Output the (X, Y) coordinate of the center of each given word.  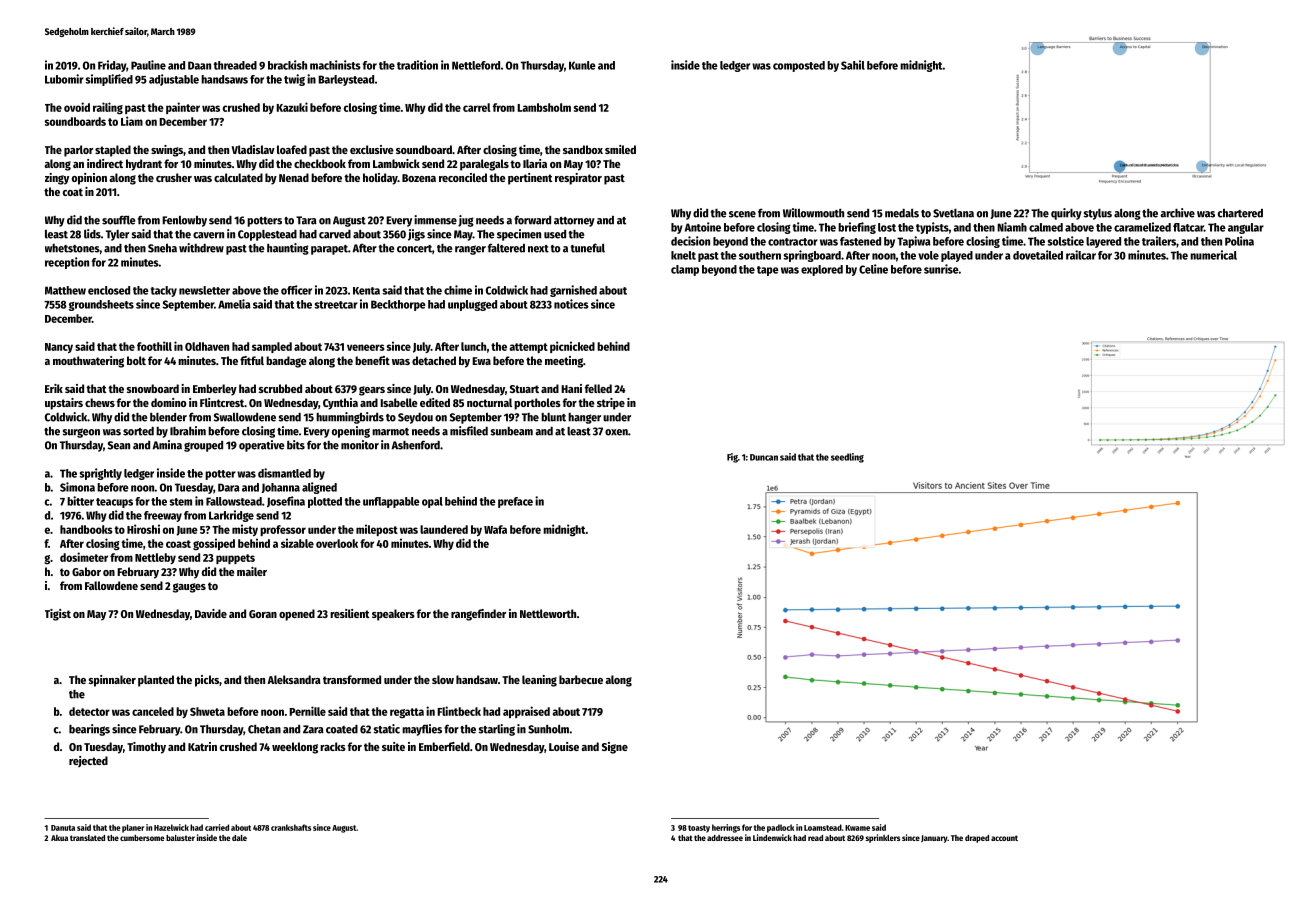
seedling (847, 458)
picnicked (572, 347)
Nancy (59, 348)
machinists (335, 65)
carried (217, 827)
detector (89, 711)
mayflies (422, 730)
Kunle (582, 65)
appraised (526, 712)
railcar (1081, 255)
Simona (77, 487)
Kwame (857, 828)
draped (977, 839)
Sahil (853, 65)
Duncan (764, 457)
